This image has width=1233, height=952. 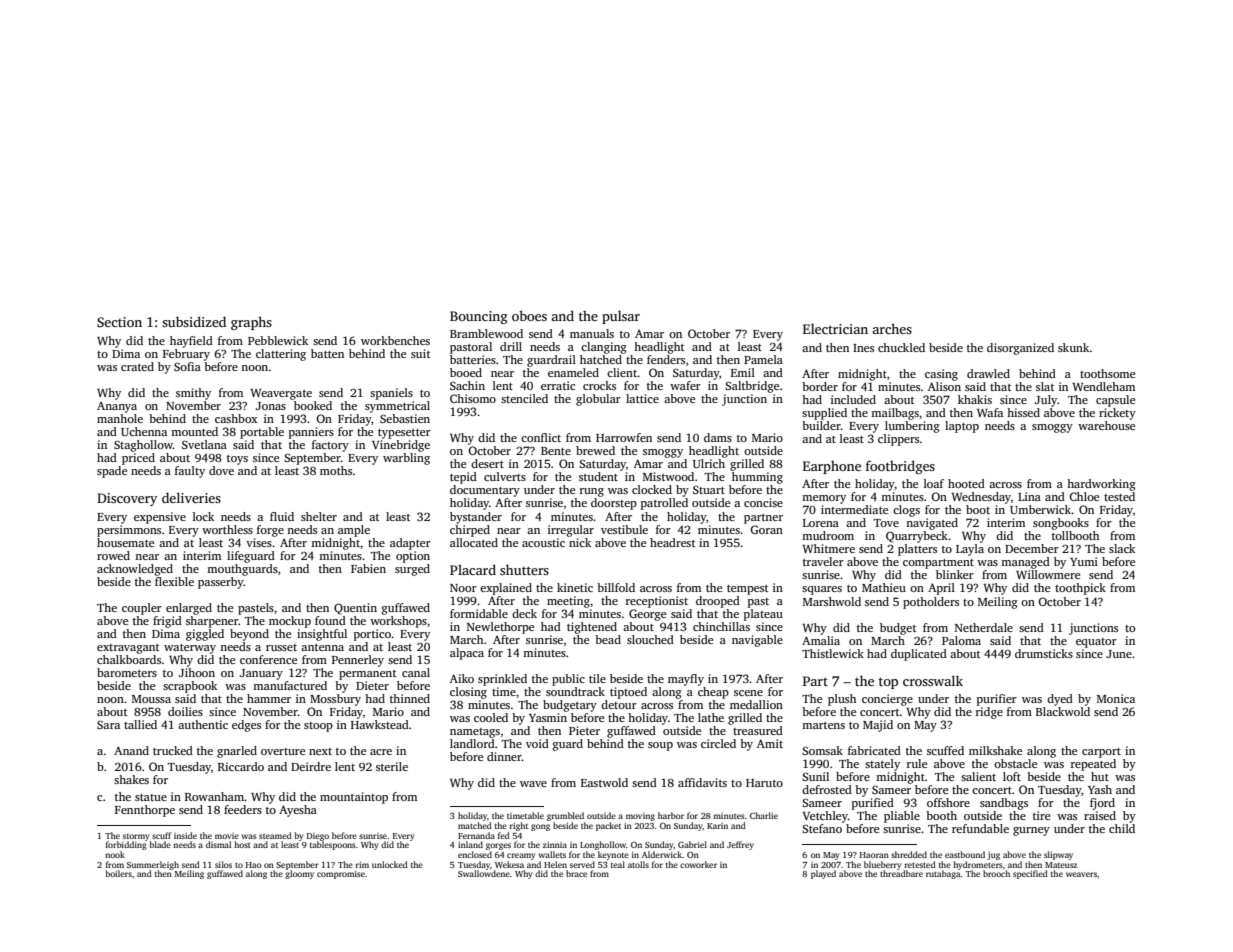 I want to click on surged, so click(x=412, y=570).
